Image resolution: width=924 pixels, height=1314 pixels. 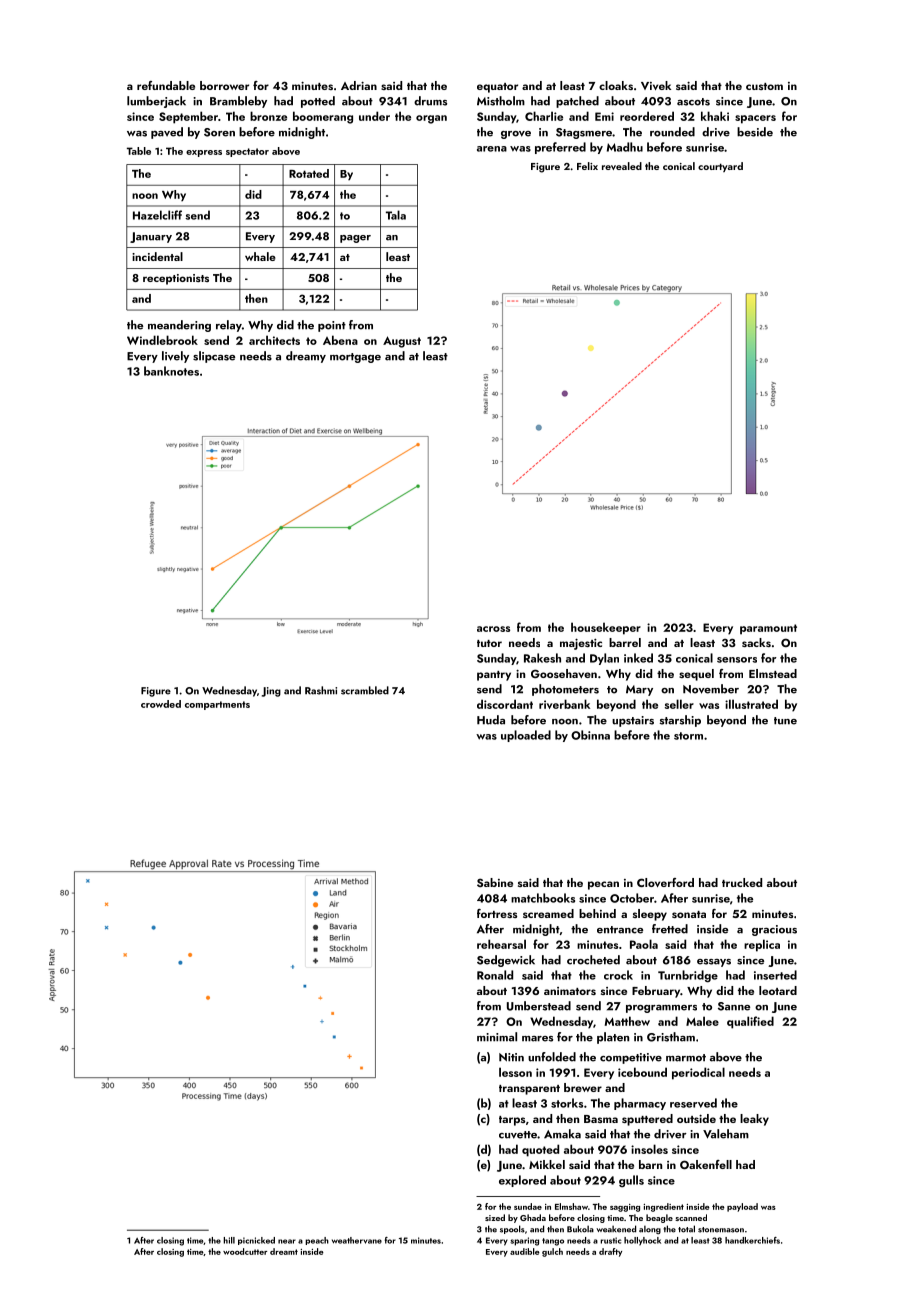 I want to click on bronze, so click(x=268, y=116).
